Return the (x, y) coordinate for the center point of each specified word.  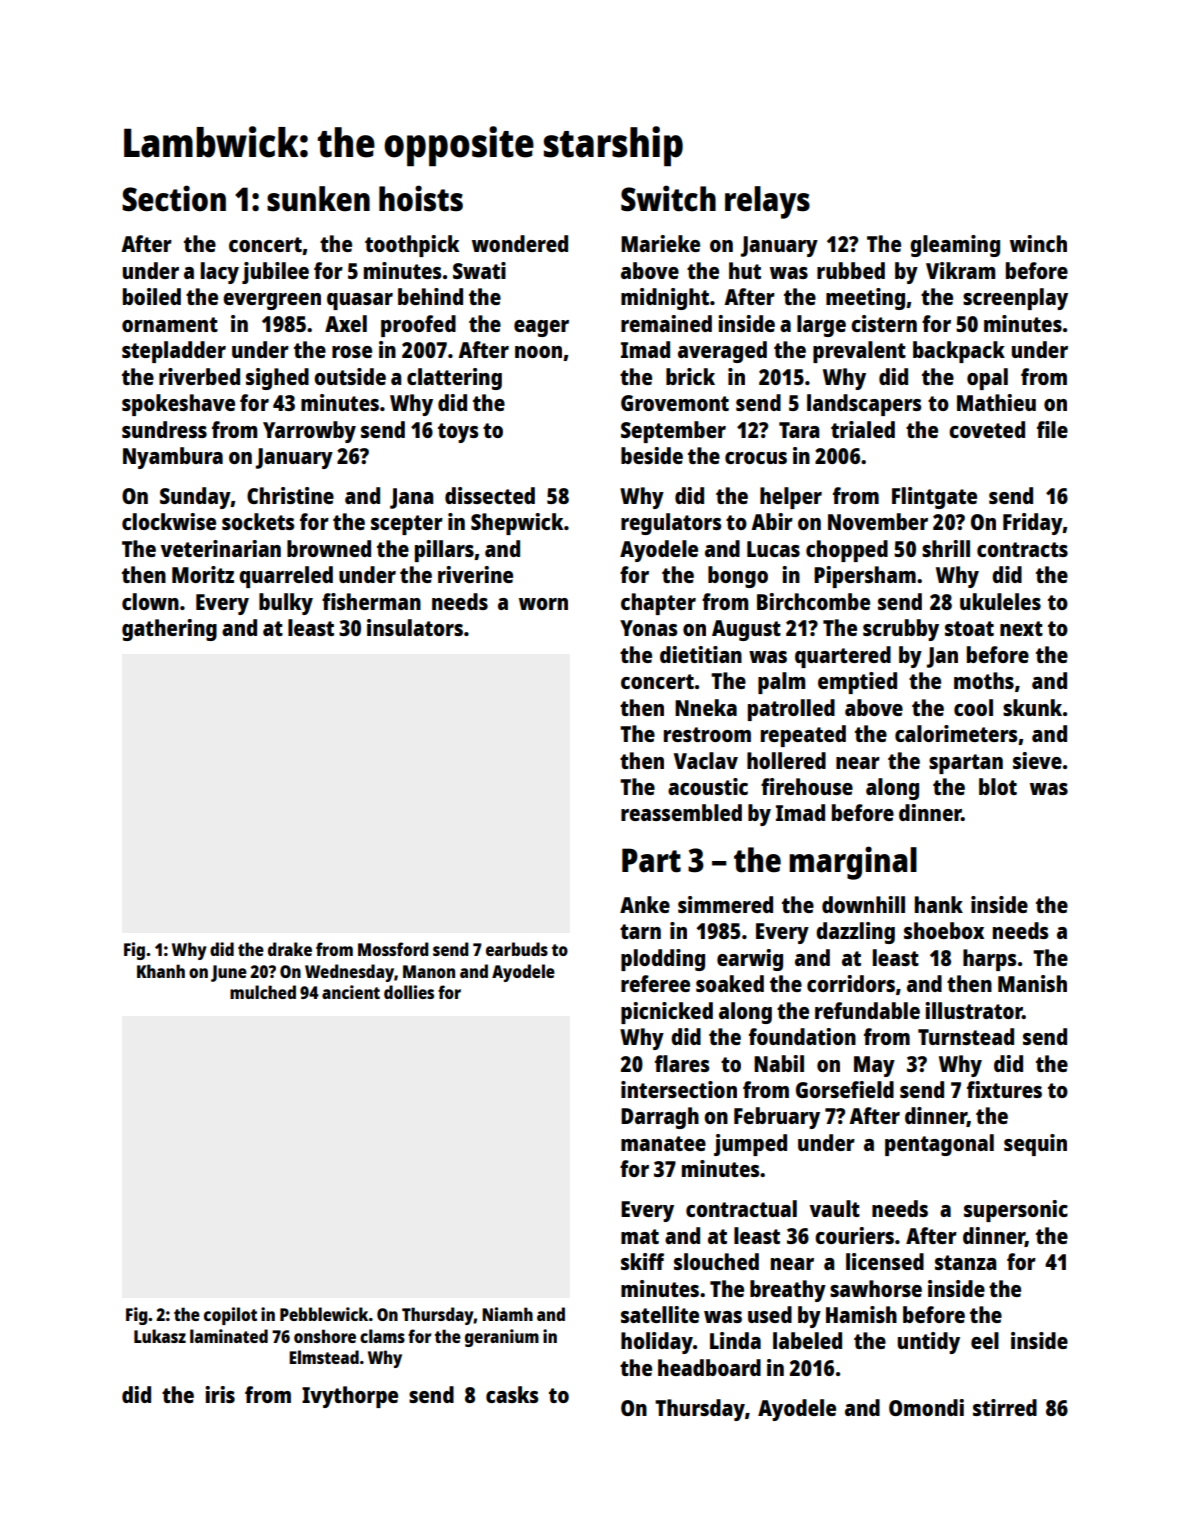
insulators (415, 627)
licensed (885, 1261)
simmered (725, 904)
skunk (1032, 707)
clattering (454, 379)
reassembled (681, 812)
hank (939, 904)
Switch (668, 198)
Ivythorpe (350, 1397)
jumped (750, 1145)
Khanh (161, 971)
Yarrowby (309, 432)
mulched (263, 992)
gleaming (955, 246)
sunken (318, 199)
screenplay (1015, 299)
